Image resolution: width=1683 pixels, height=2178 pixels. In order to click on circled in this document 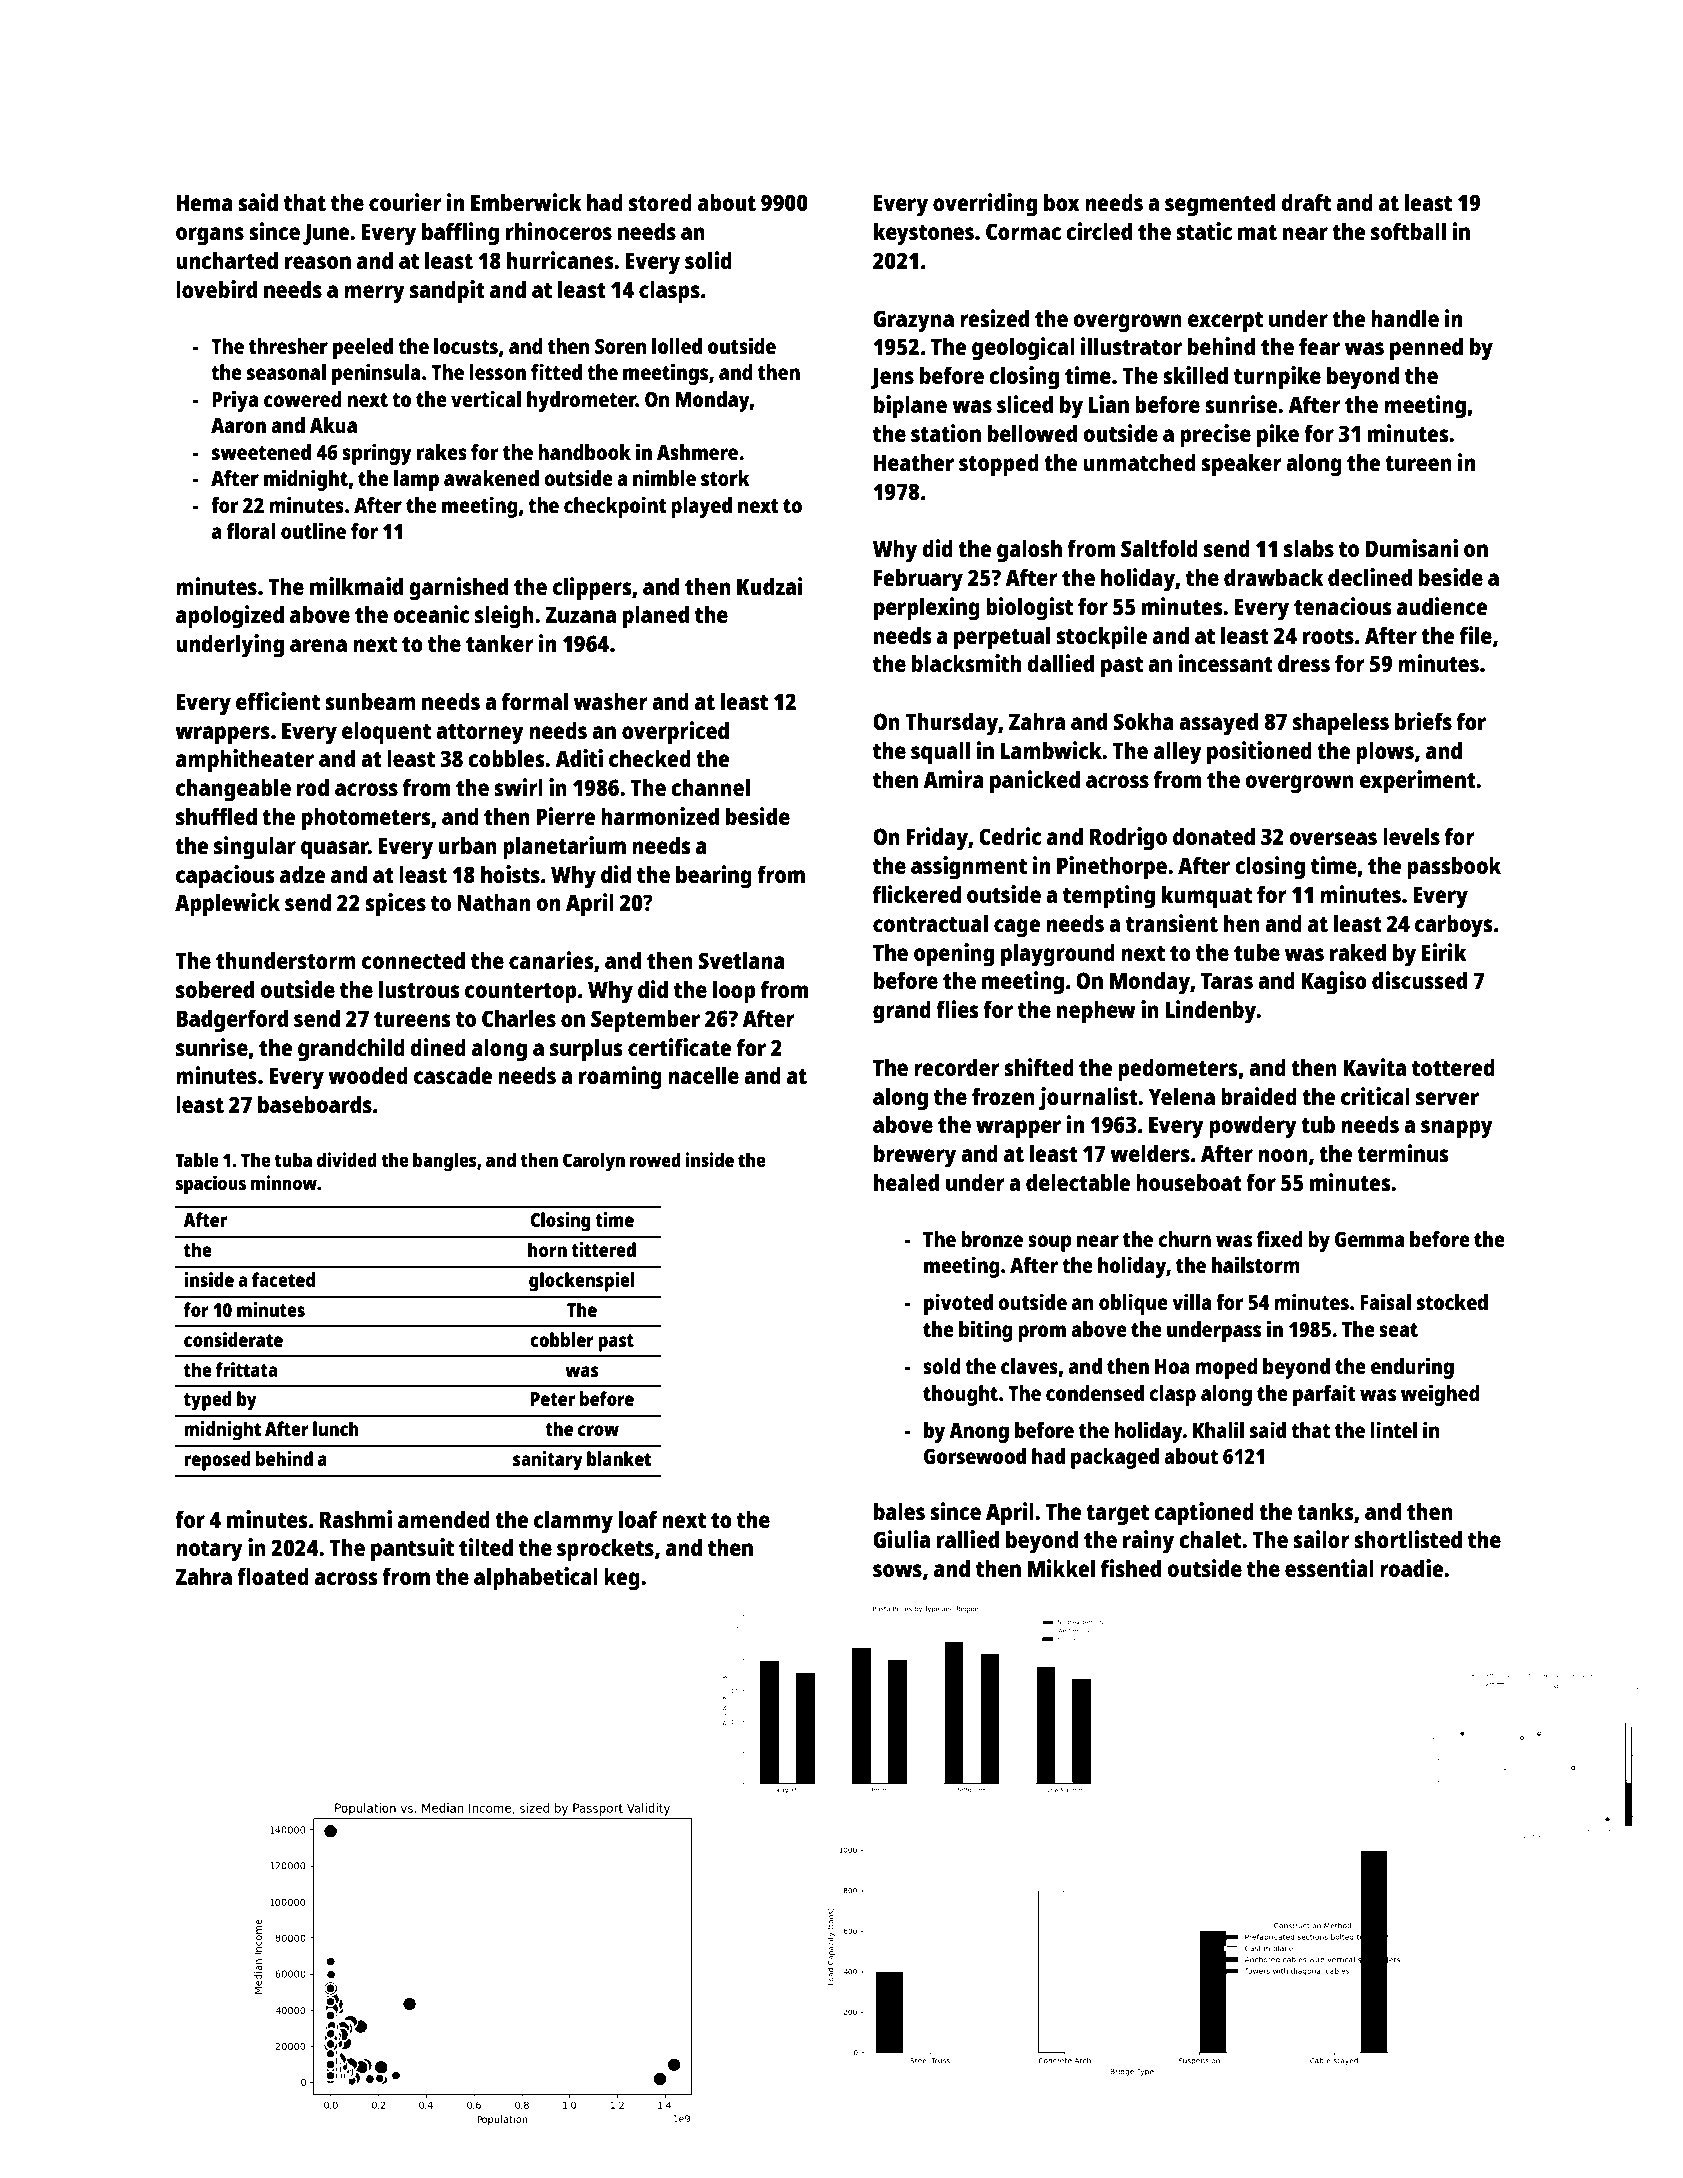, I will do `click(1099, 231)`.
